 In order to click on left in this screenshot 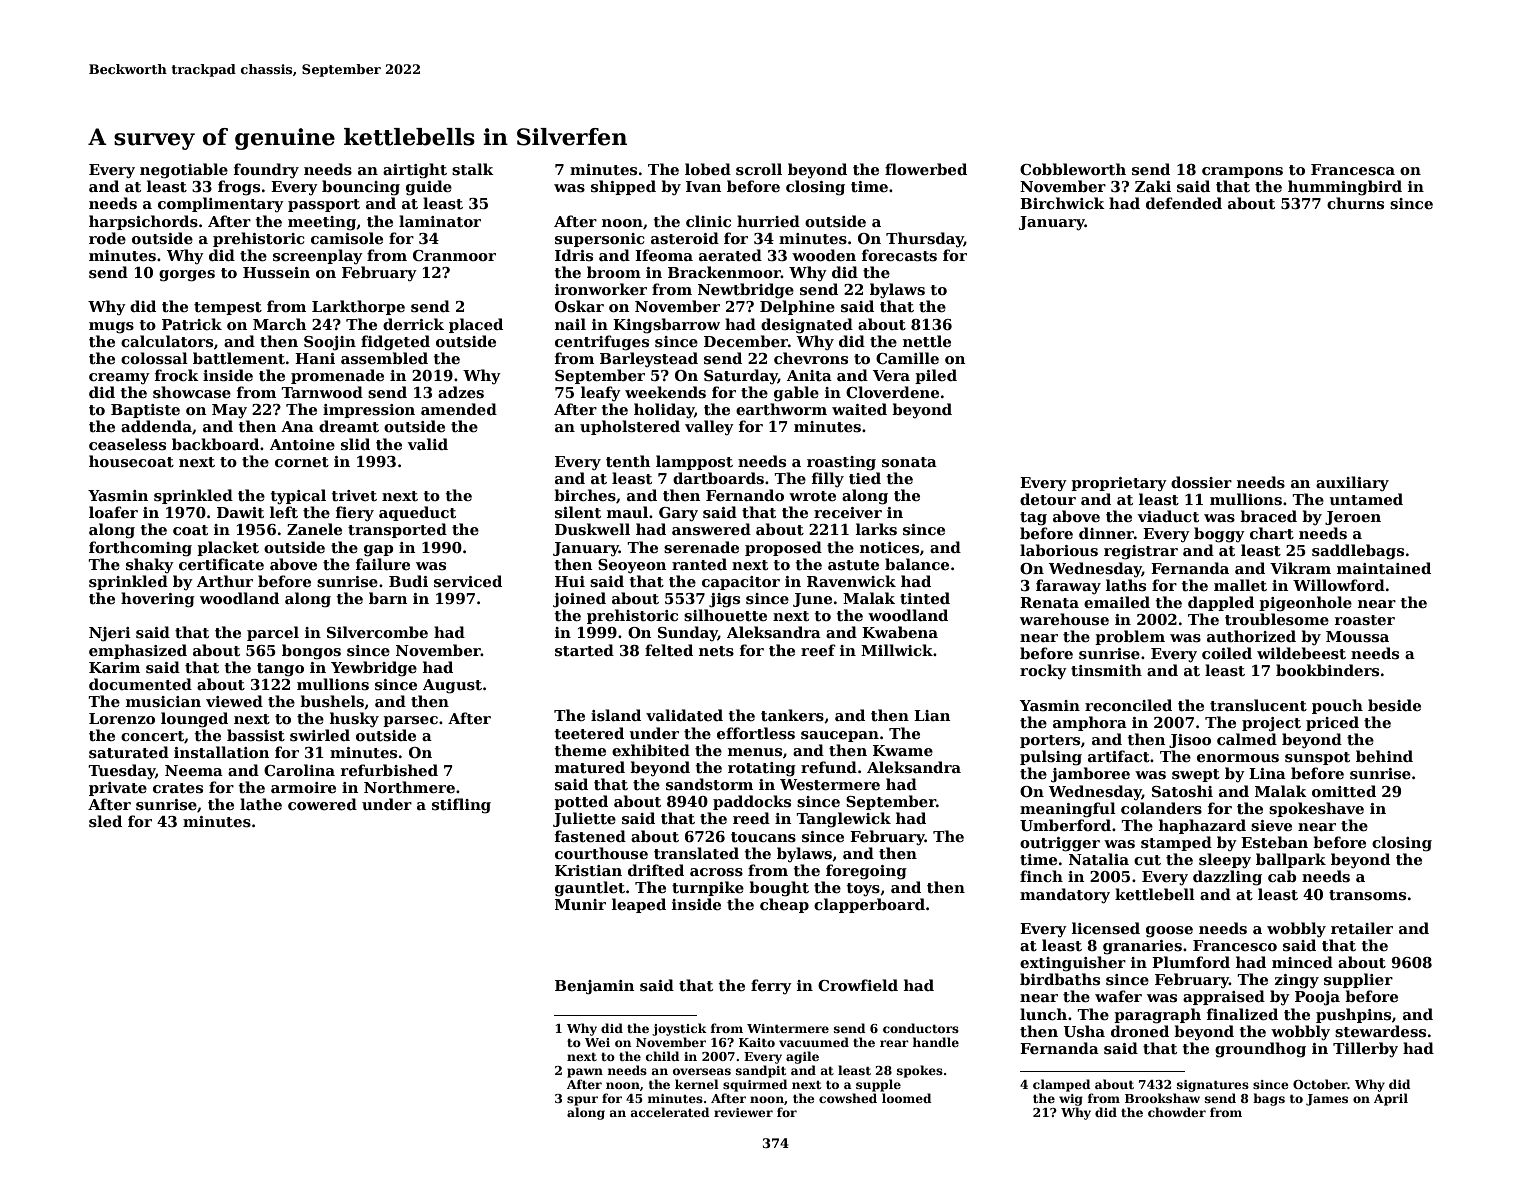, I will do `click(284, 512)`.
